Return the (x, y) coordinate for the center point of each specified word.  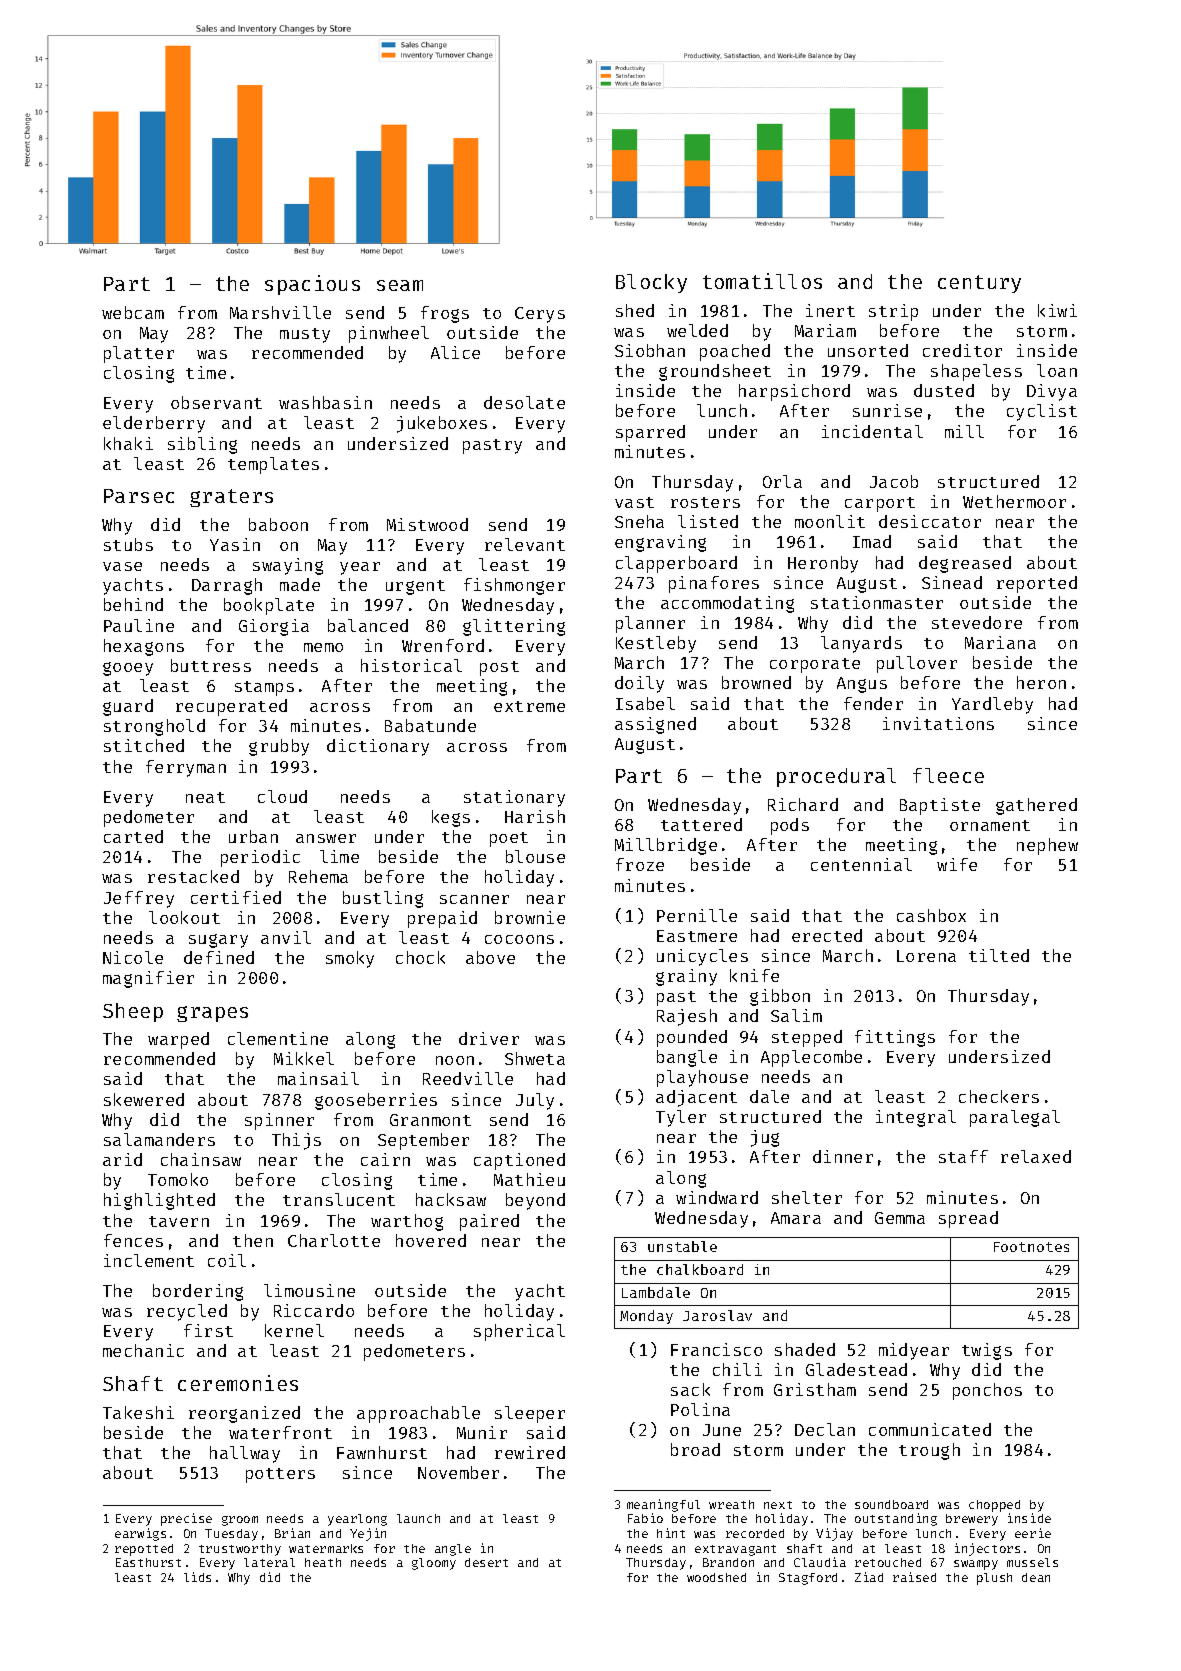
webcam (133, 312)
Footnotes (1031, 1247)
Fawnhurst (382, 1452)
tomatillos (762, 281)
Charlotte (334, 1240)
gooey (128, 669)
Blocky (651, 283)
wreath (731, 1504)
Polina (700, 1409)
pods (790, 826)
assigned (655, 725)
